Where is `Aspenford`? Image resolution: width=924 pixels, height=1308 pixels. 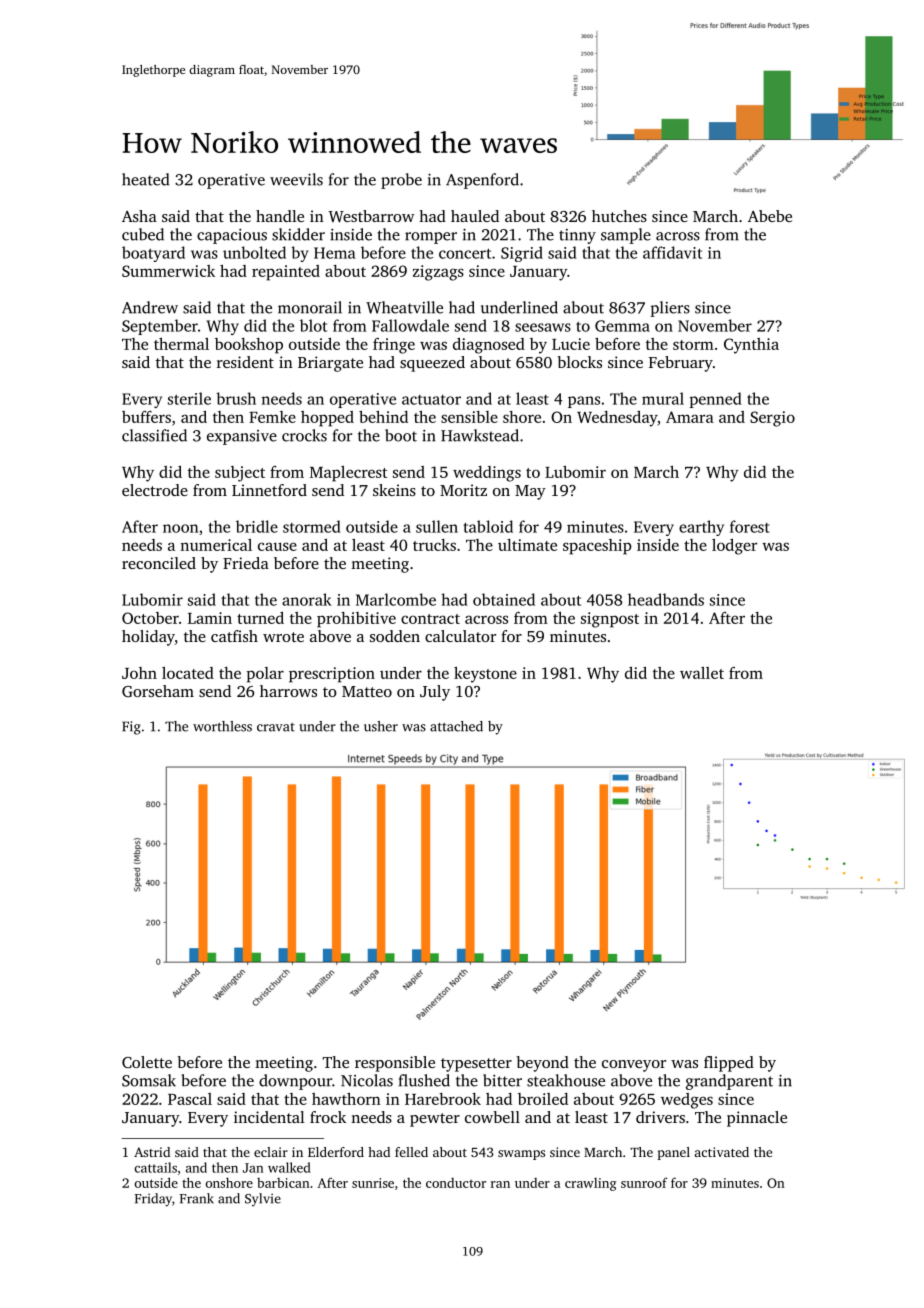
Aspenford is located at coordinates (482, 181).
